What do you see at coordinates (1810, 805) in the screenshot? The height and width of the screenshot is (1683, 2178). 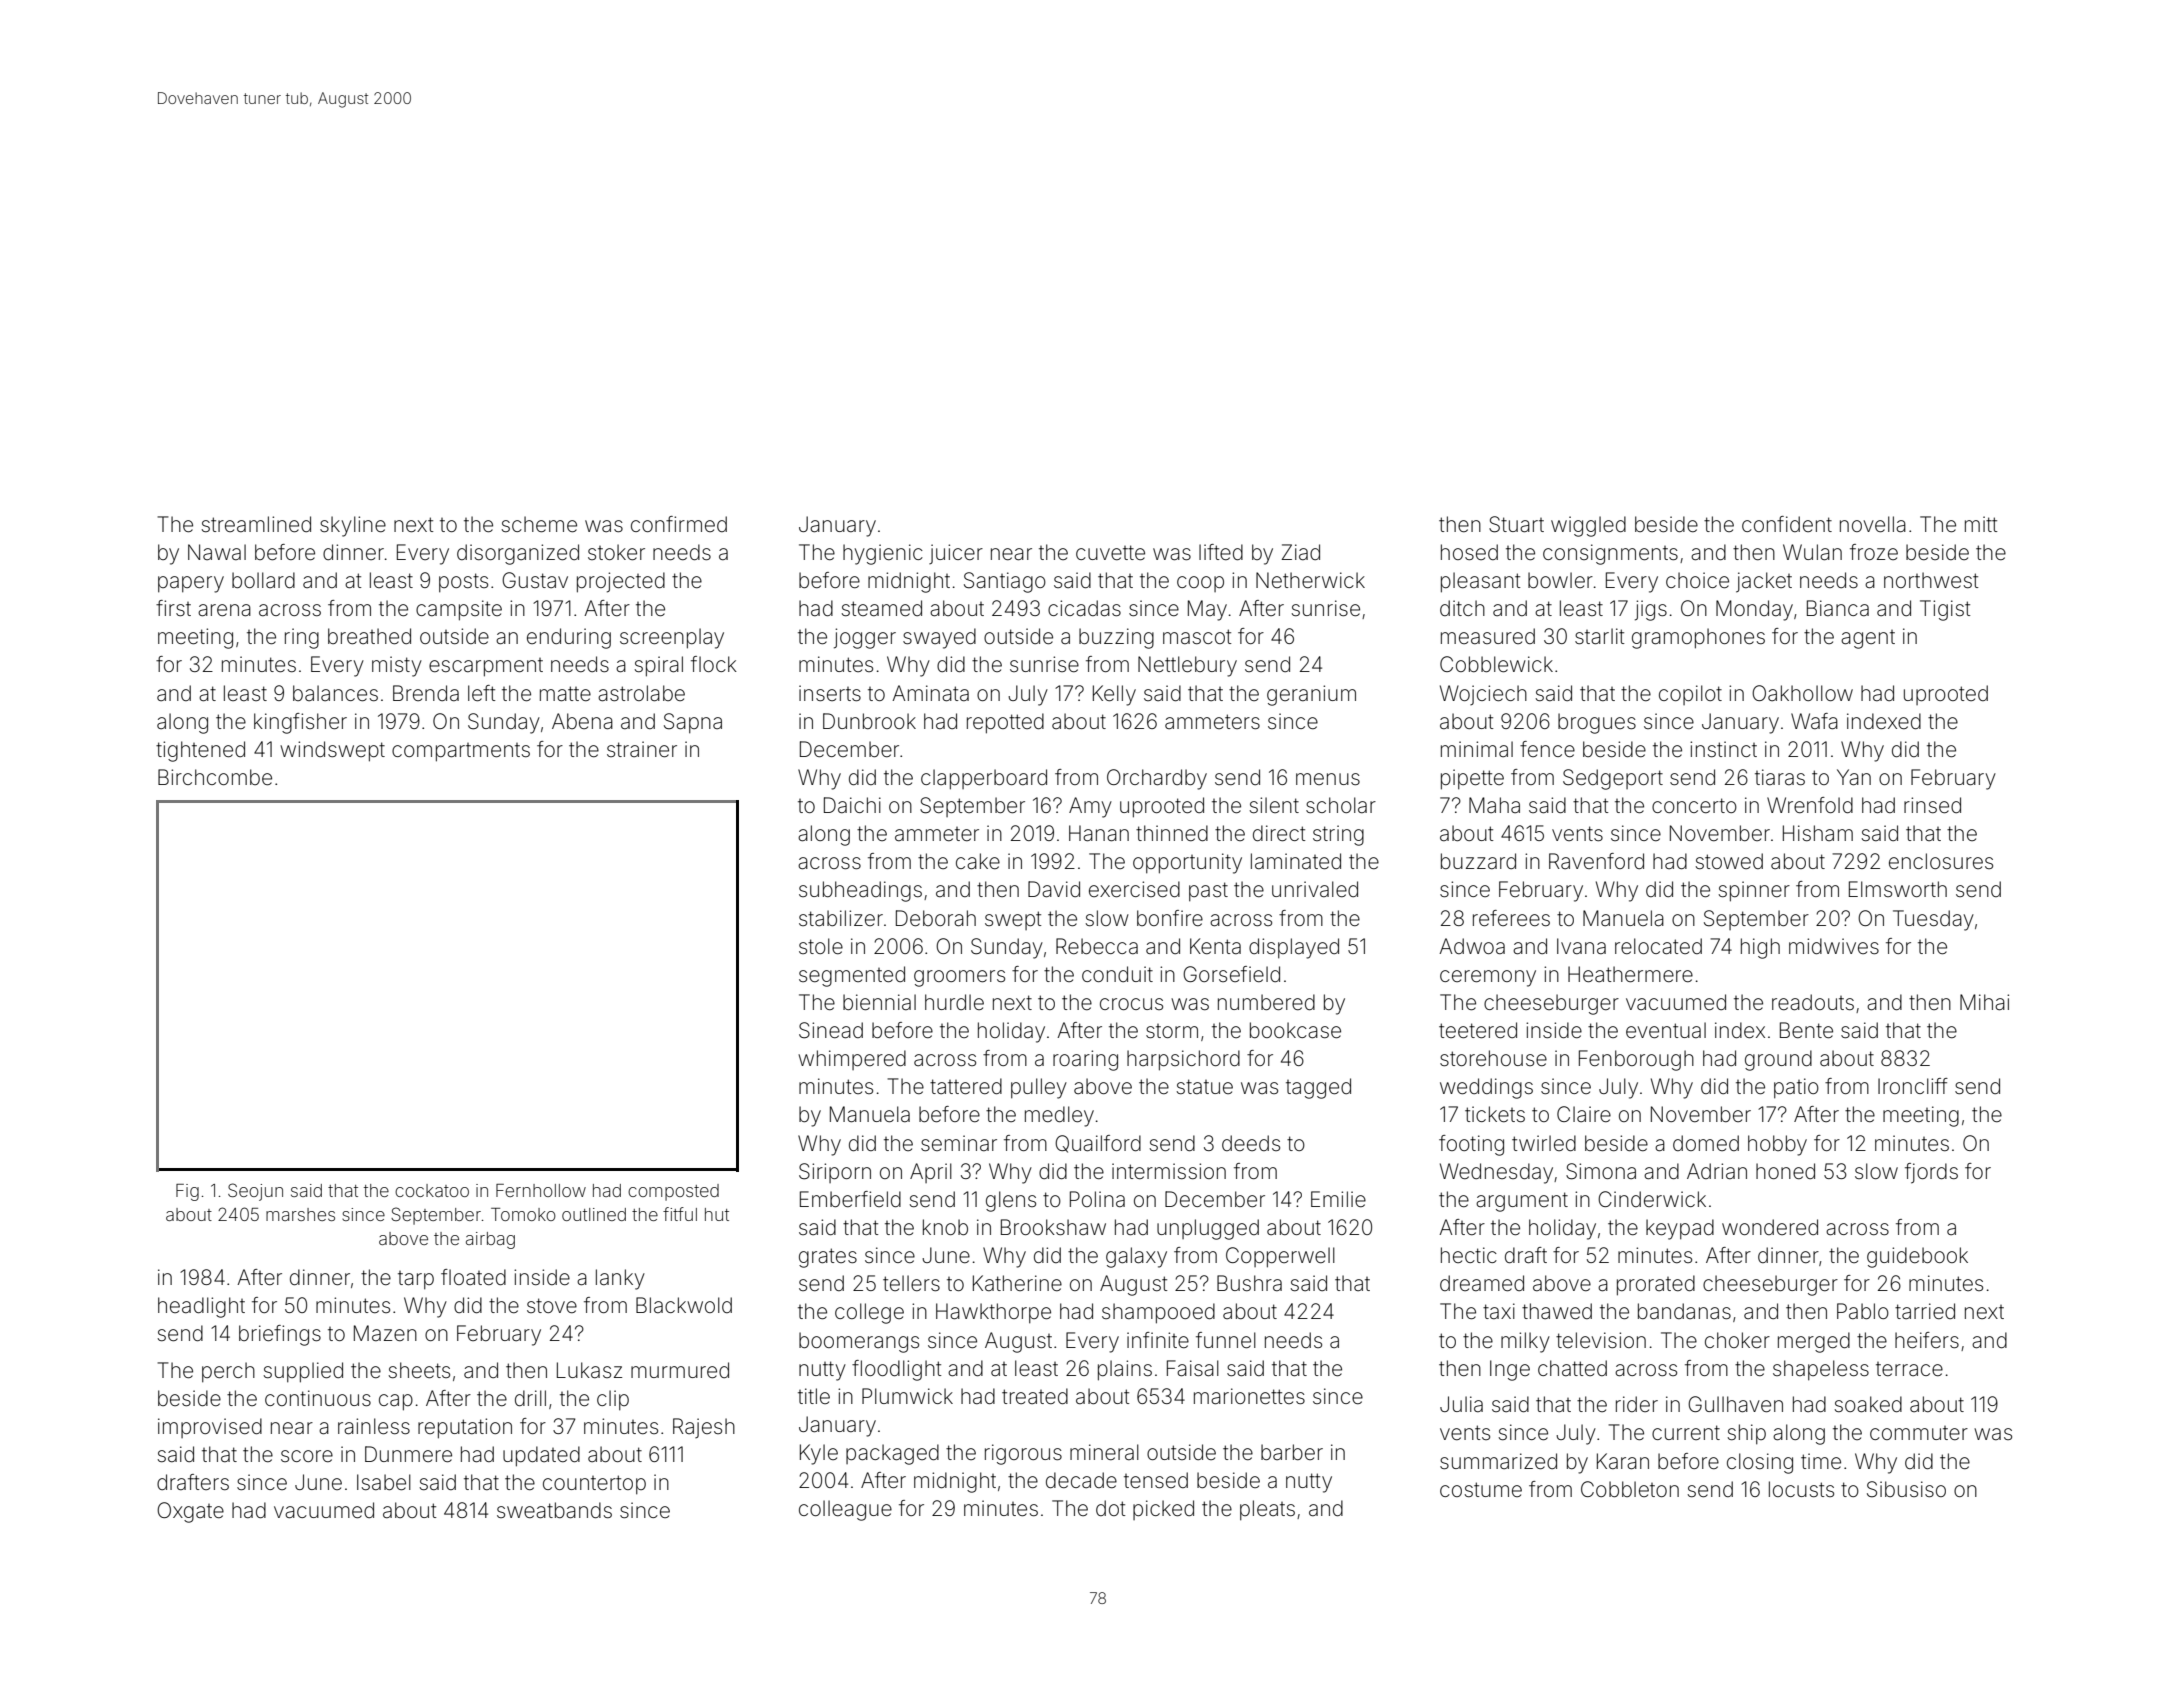 I see `Wrenfold` at bounding box center [1810, 805].
